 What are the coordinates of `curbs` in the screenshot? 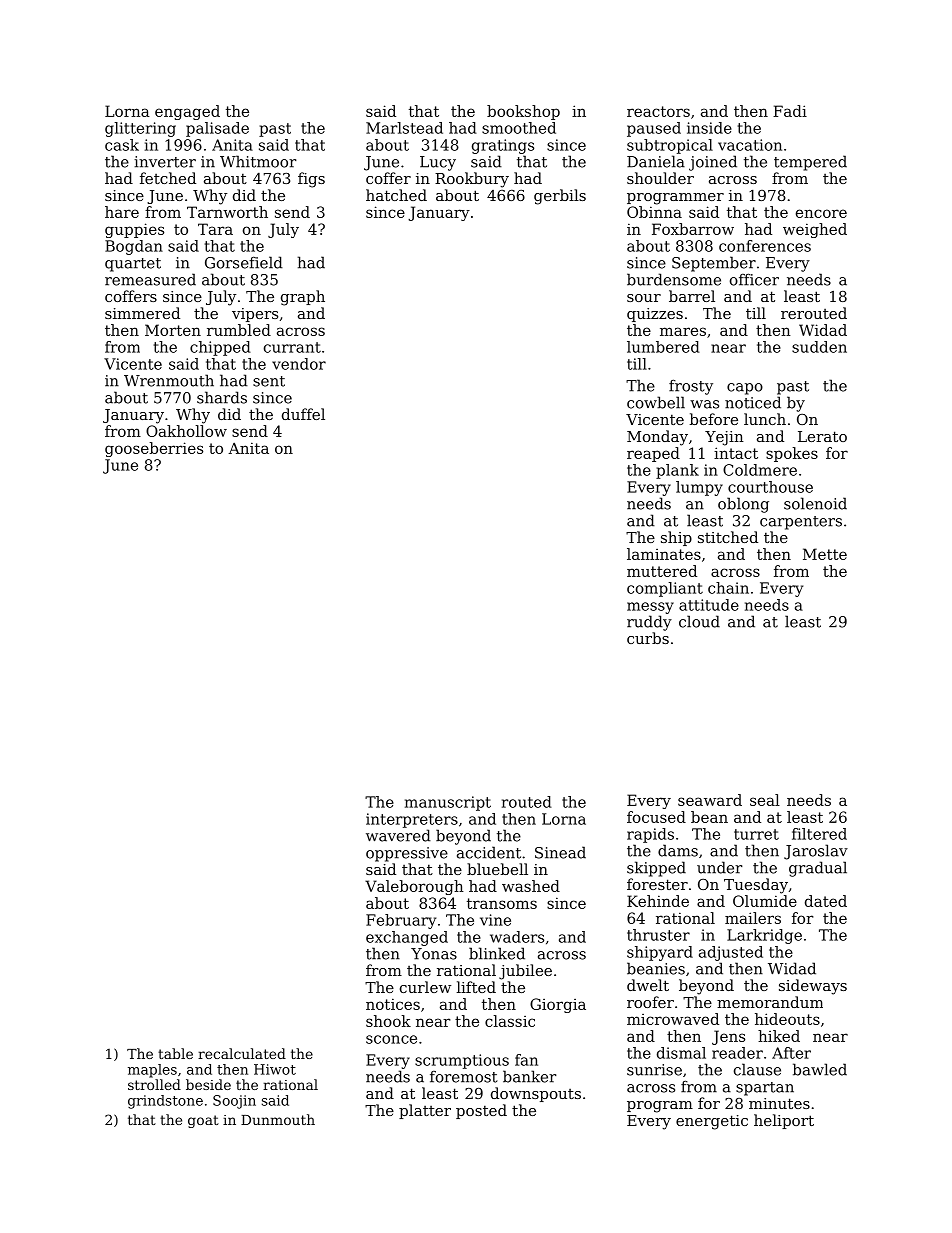 It's located at (648, 638).
